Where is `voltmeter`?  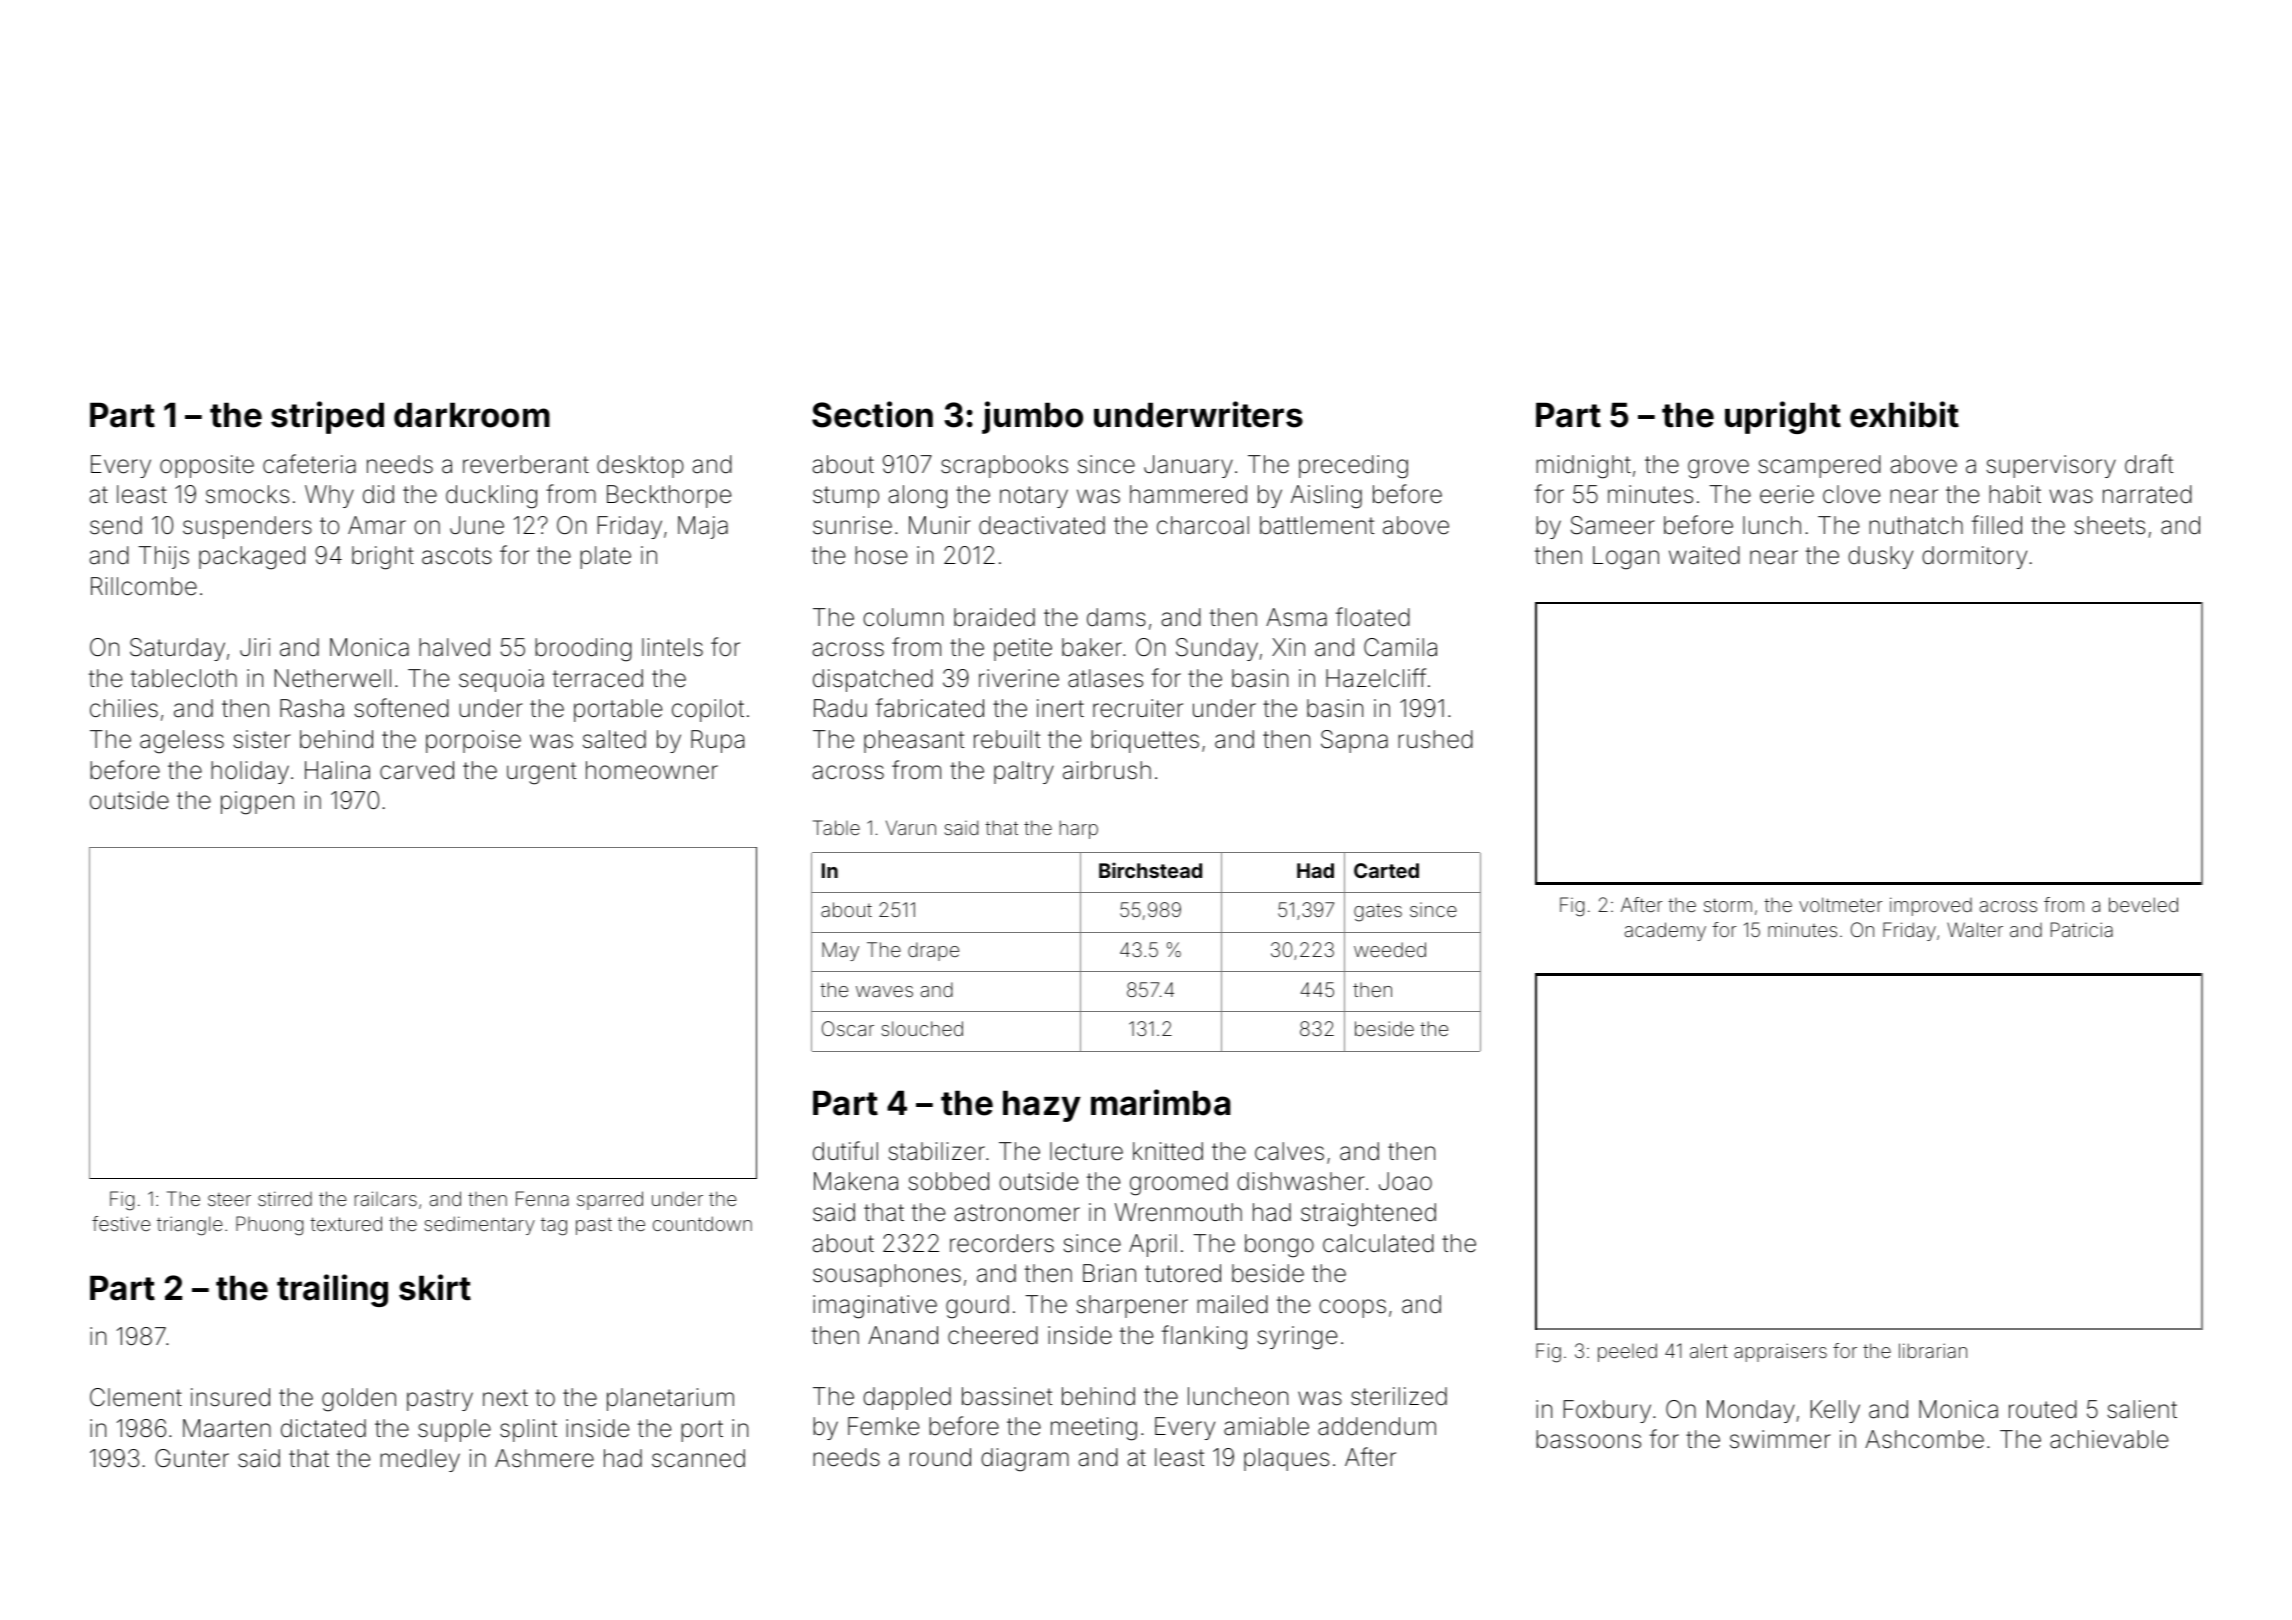
voltmeter is located at coordinates (1840, 904).
